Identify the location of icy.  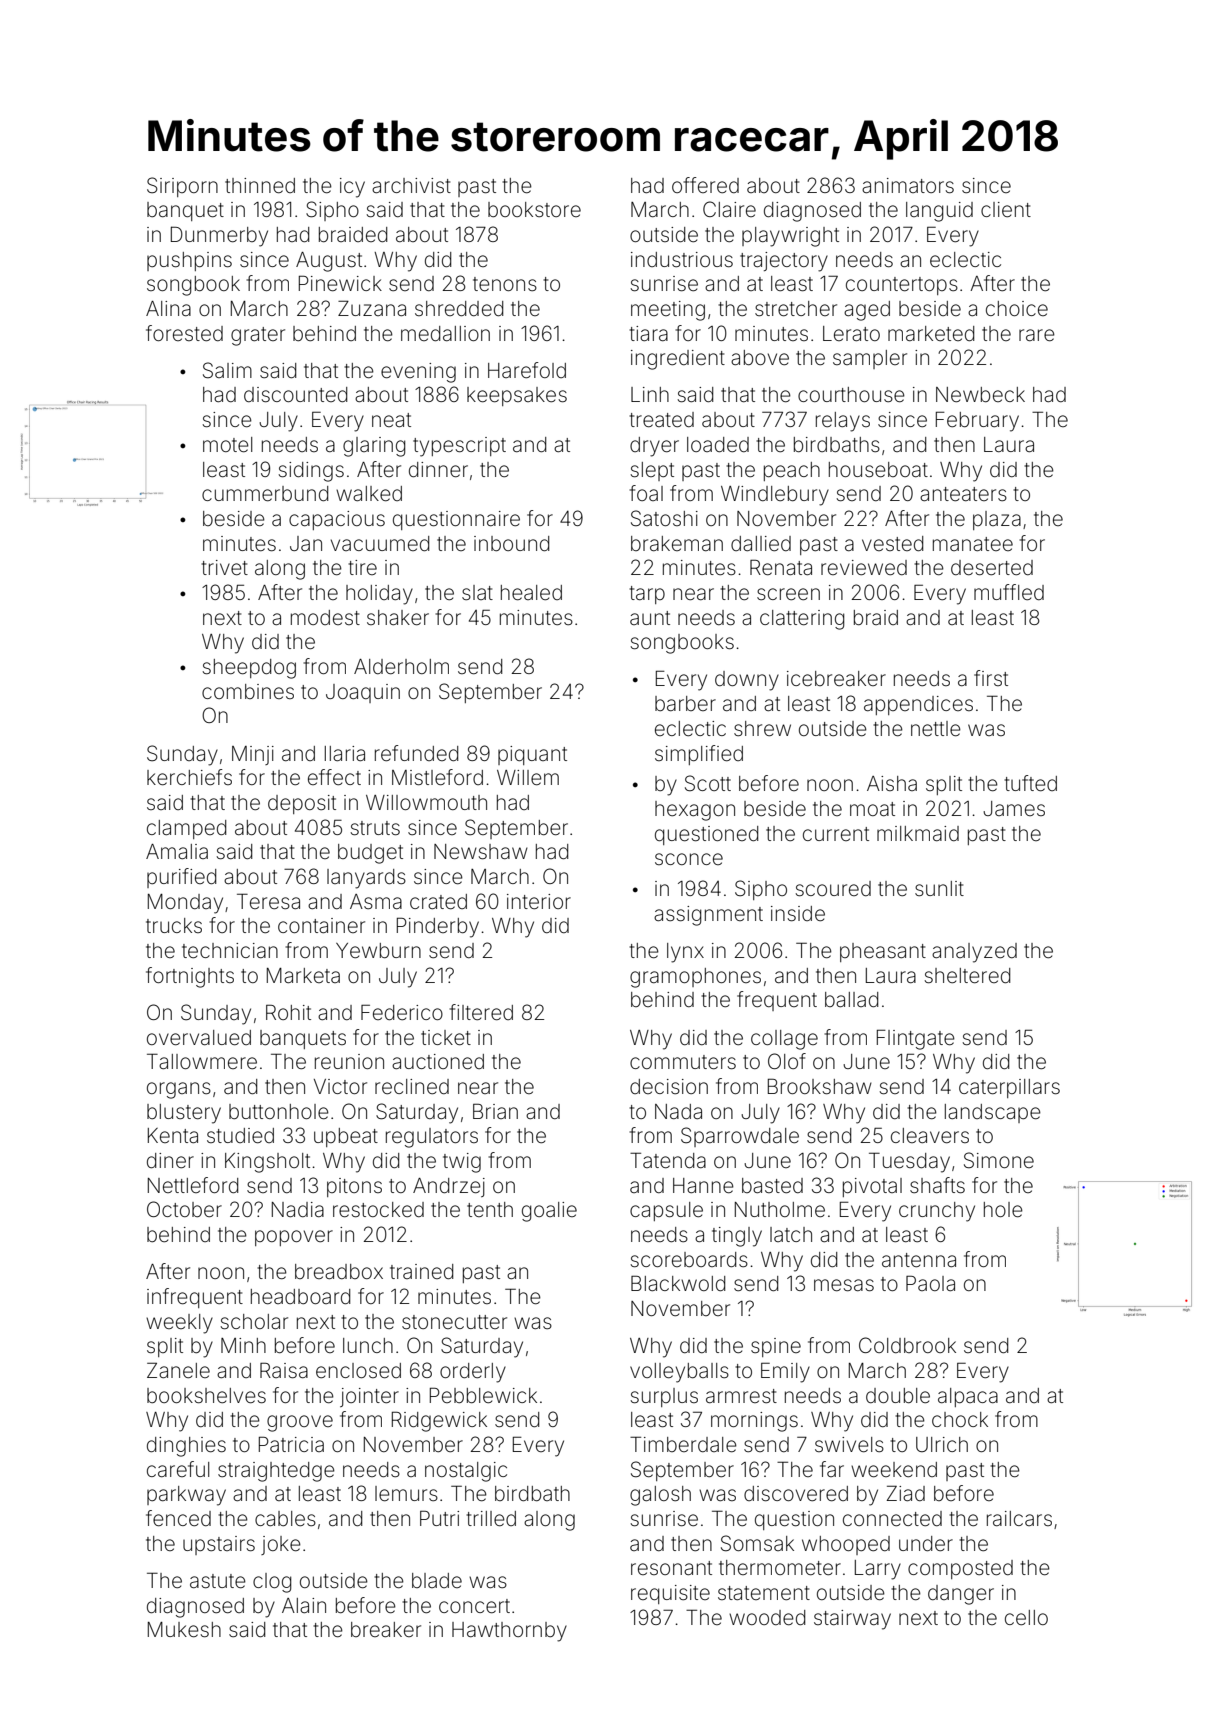
(352, 188).
